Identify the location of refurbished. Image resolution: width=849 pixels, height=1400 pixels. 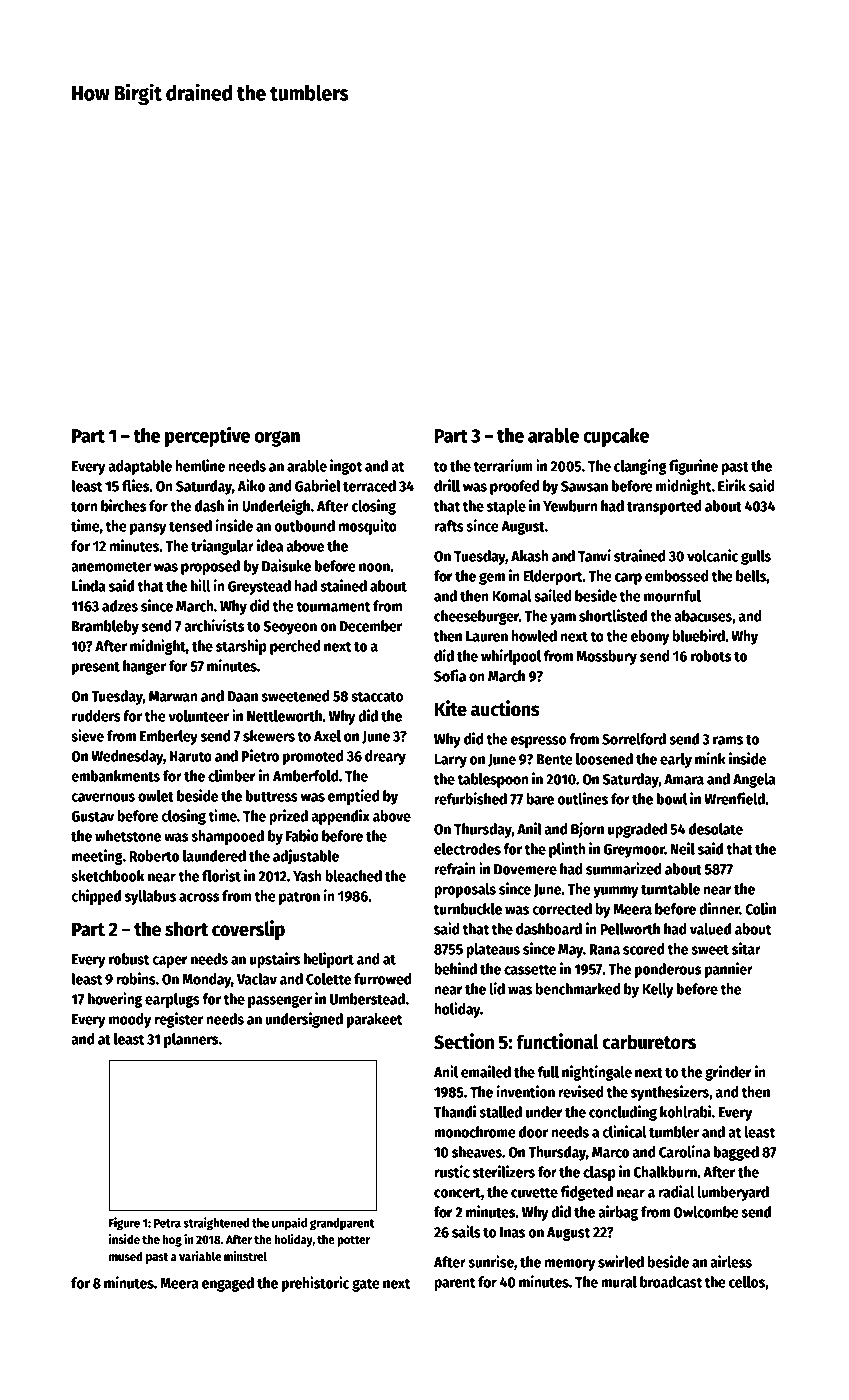
(470, 798).
